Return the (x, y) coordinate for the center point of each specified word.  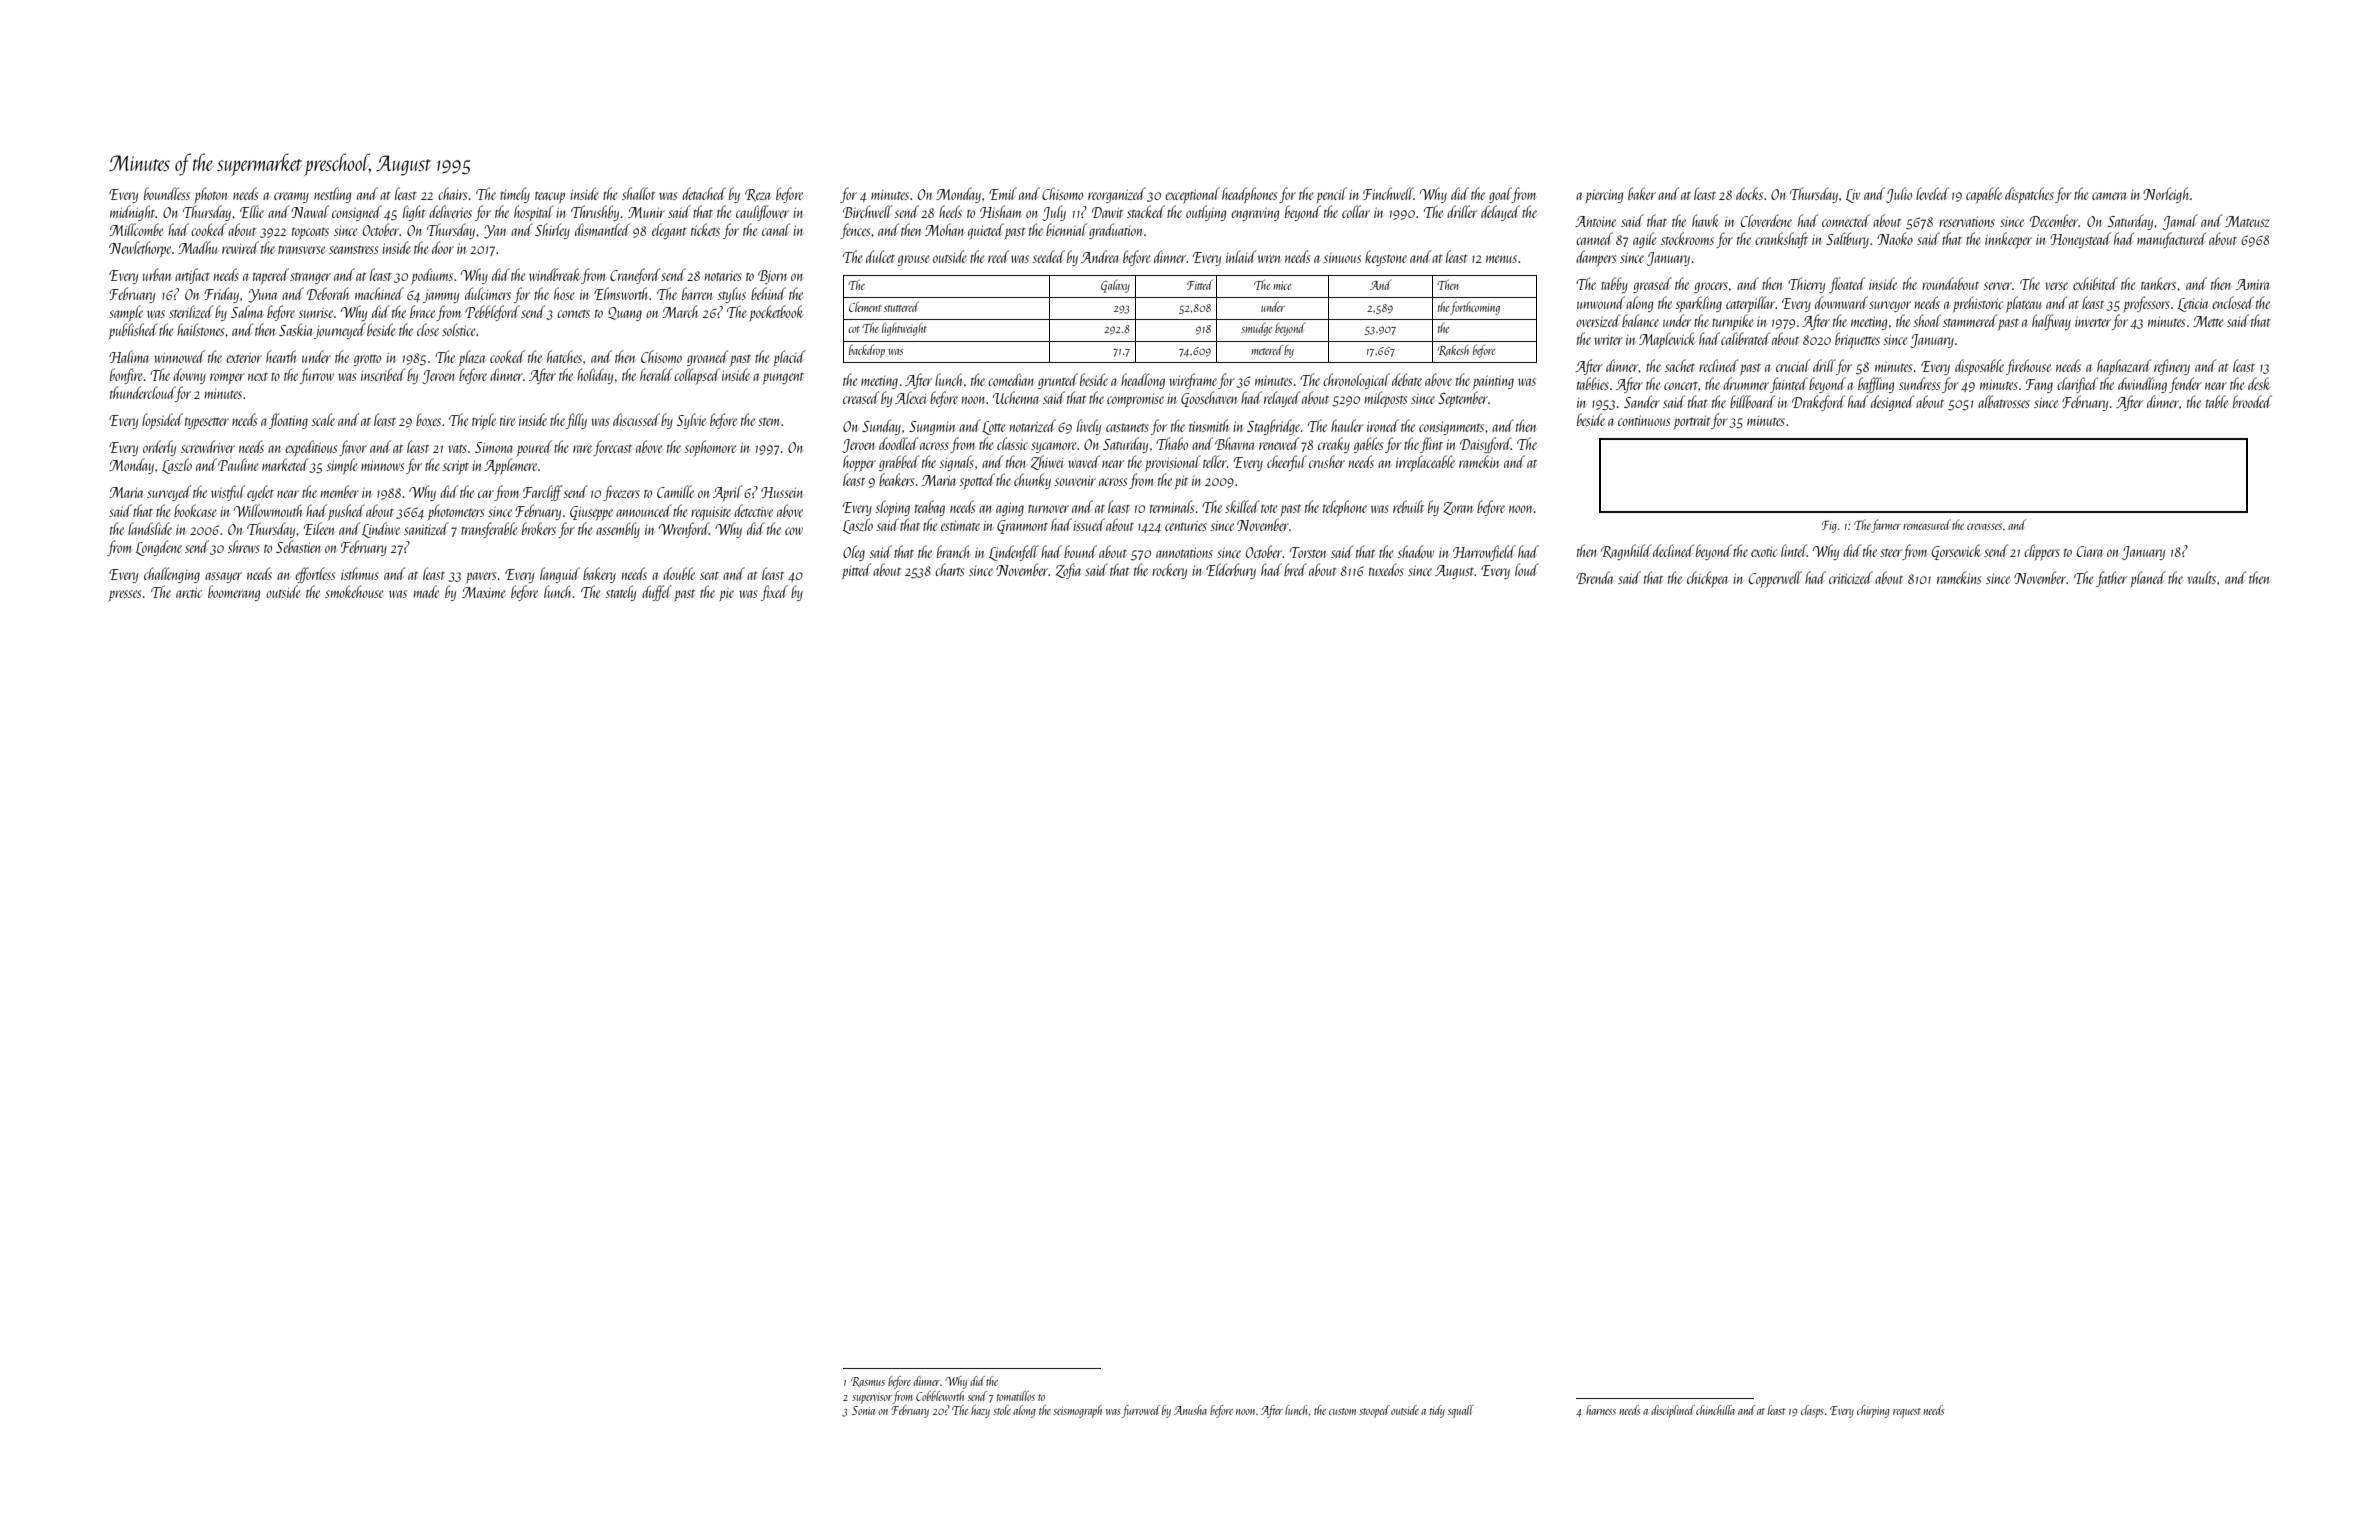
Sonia (863, 1410)
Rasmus (868, 1382)
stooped (1374, 1411)
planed (2148, 579)
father (2111, 579)
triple (484, 421)
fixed (774, 593)
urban (157, 274)
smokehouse (354, 591)
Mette (2208, 321)
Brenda (1594, 577)
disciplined (1673, 1411)
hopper (859, 463)
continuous (1644, 420)
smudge (1256, 329)
